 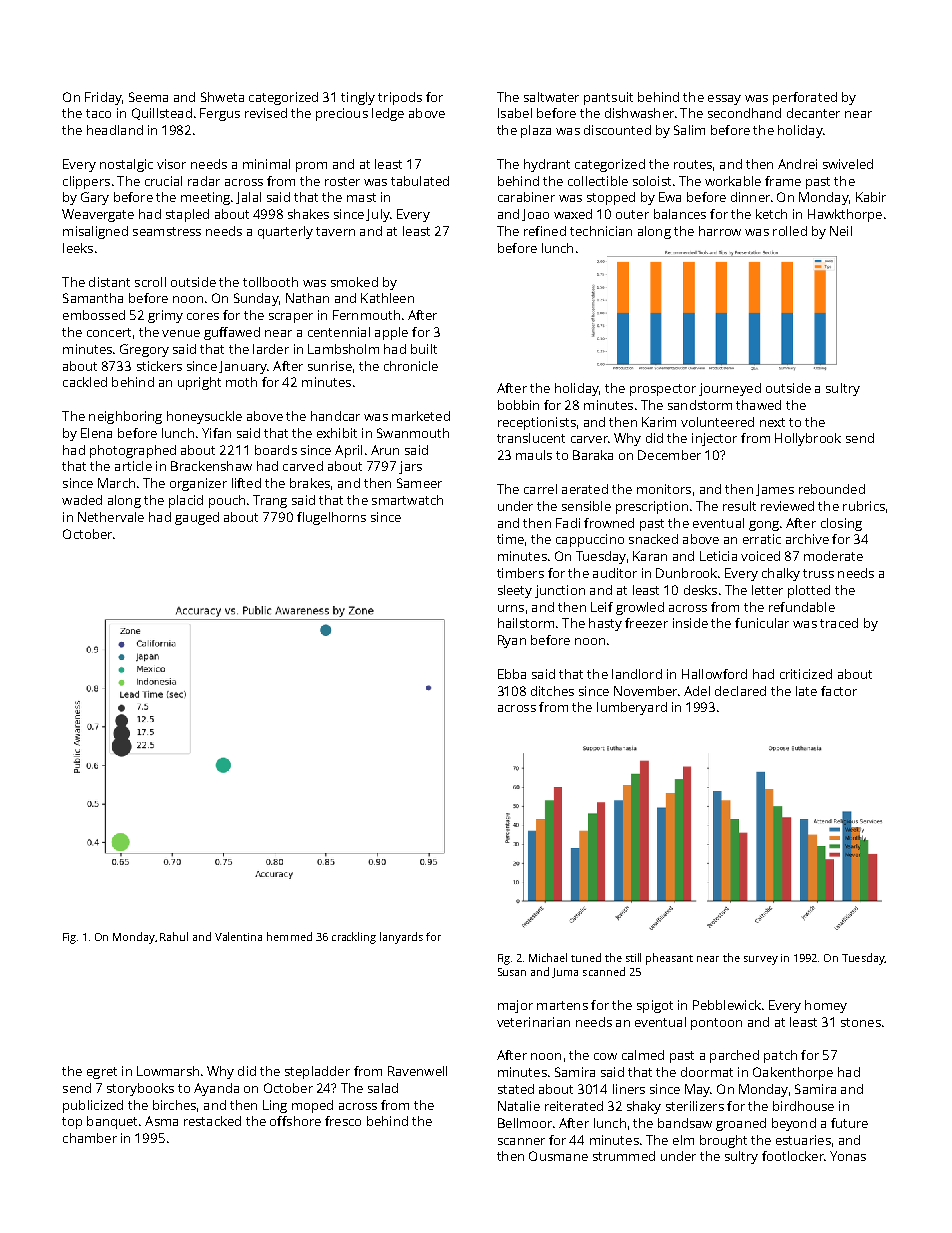 I want to click on factor, so click(x=839, y=691).
